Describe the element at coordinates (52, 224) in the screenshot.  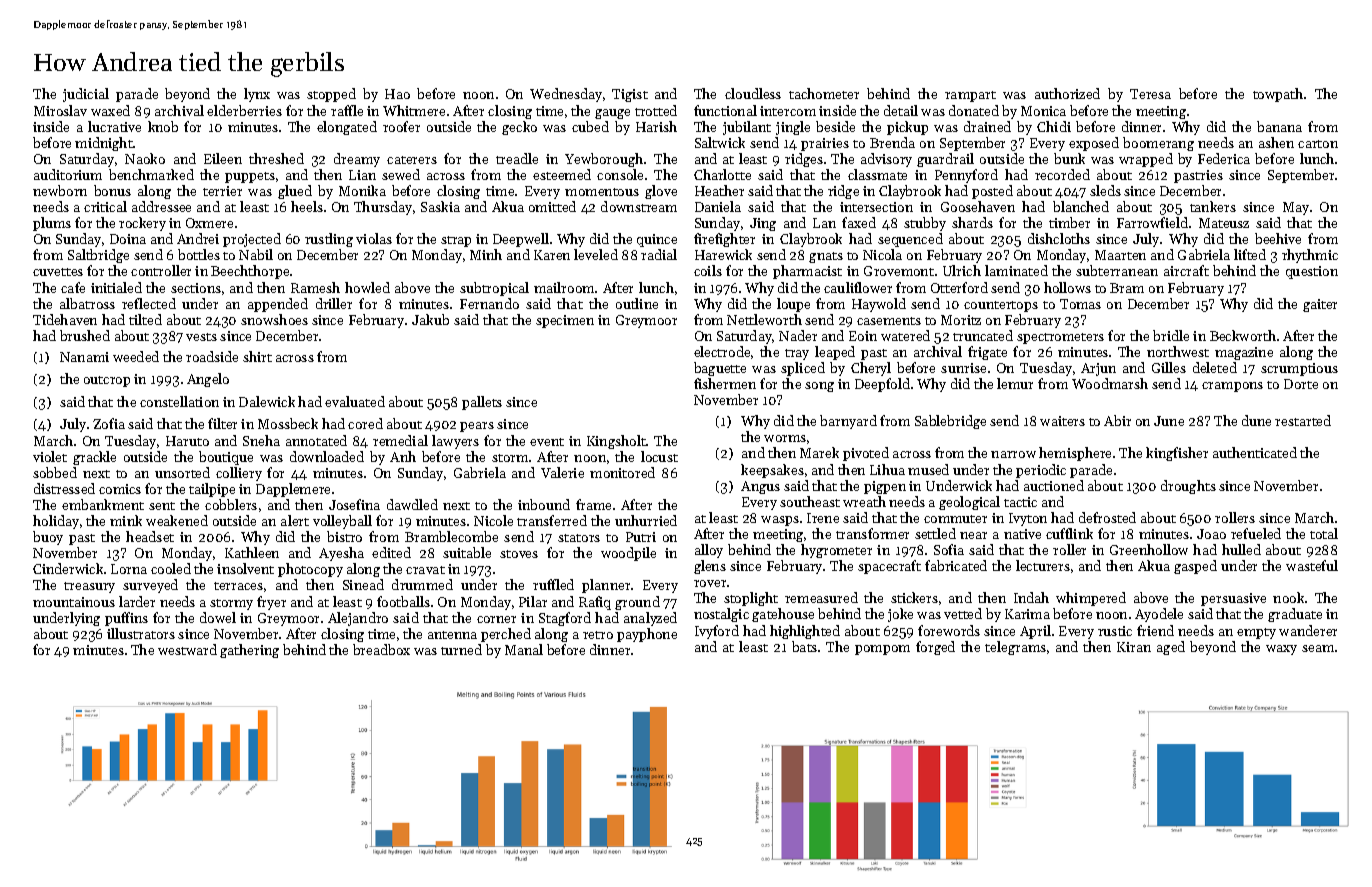
I see `plums` at that location.
